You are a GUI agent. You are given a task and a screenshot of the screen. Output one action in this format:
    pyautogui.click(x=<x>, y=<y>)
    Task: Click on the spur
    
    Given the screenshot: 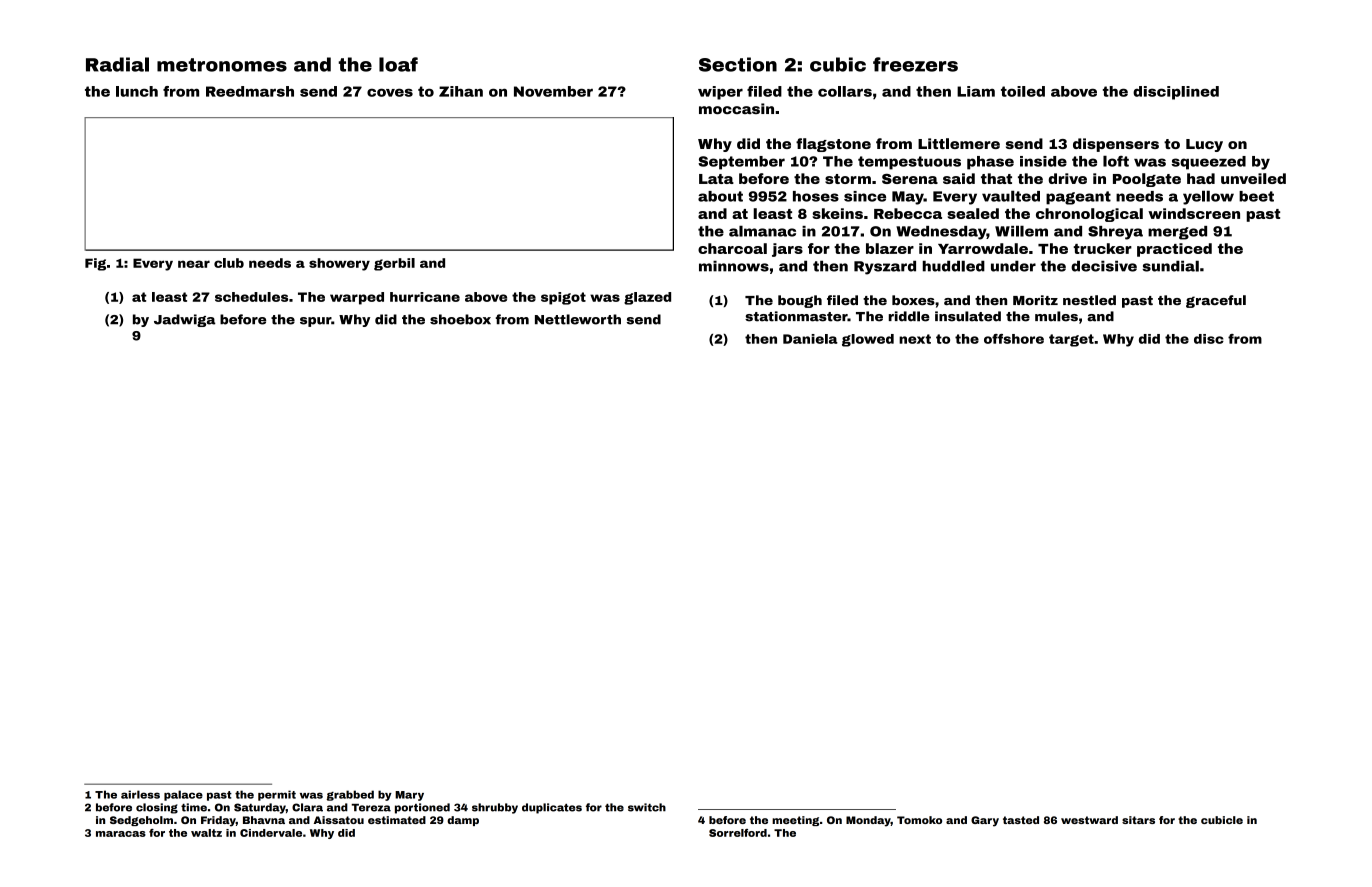 What is the action you would take?
    pyautogui.click(x=315, y=322)
